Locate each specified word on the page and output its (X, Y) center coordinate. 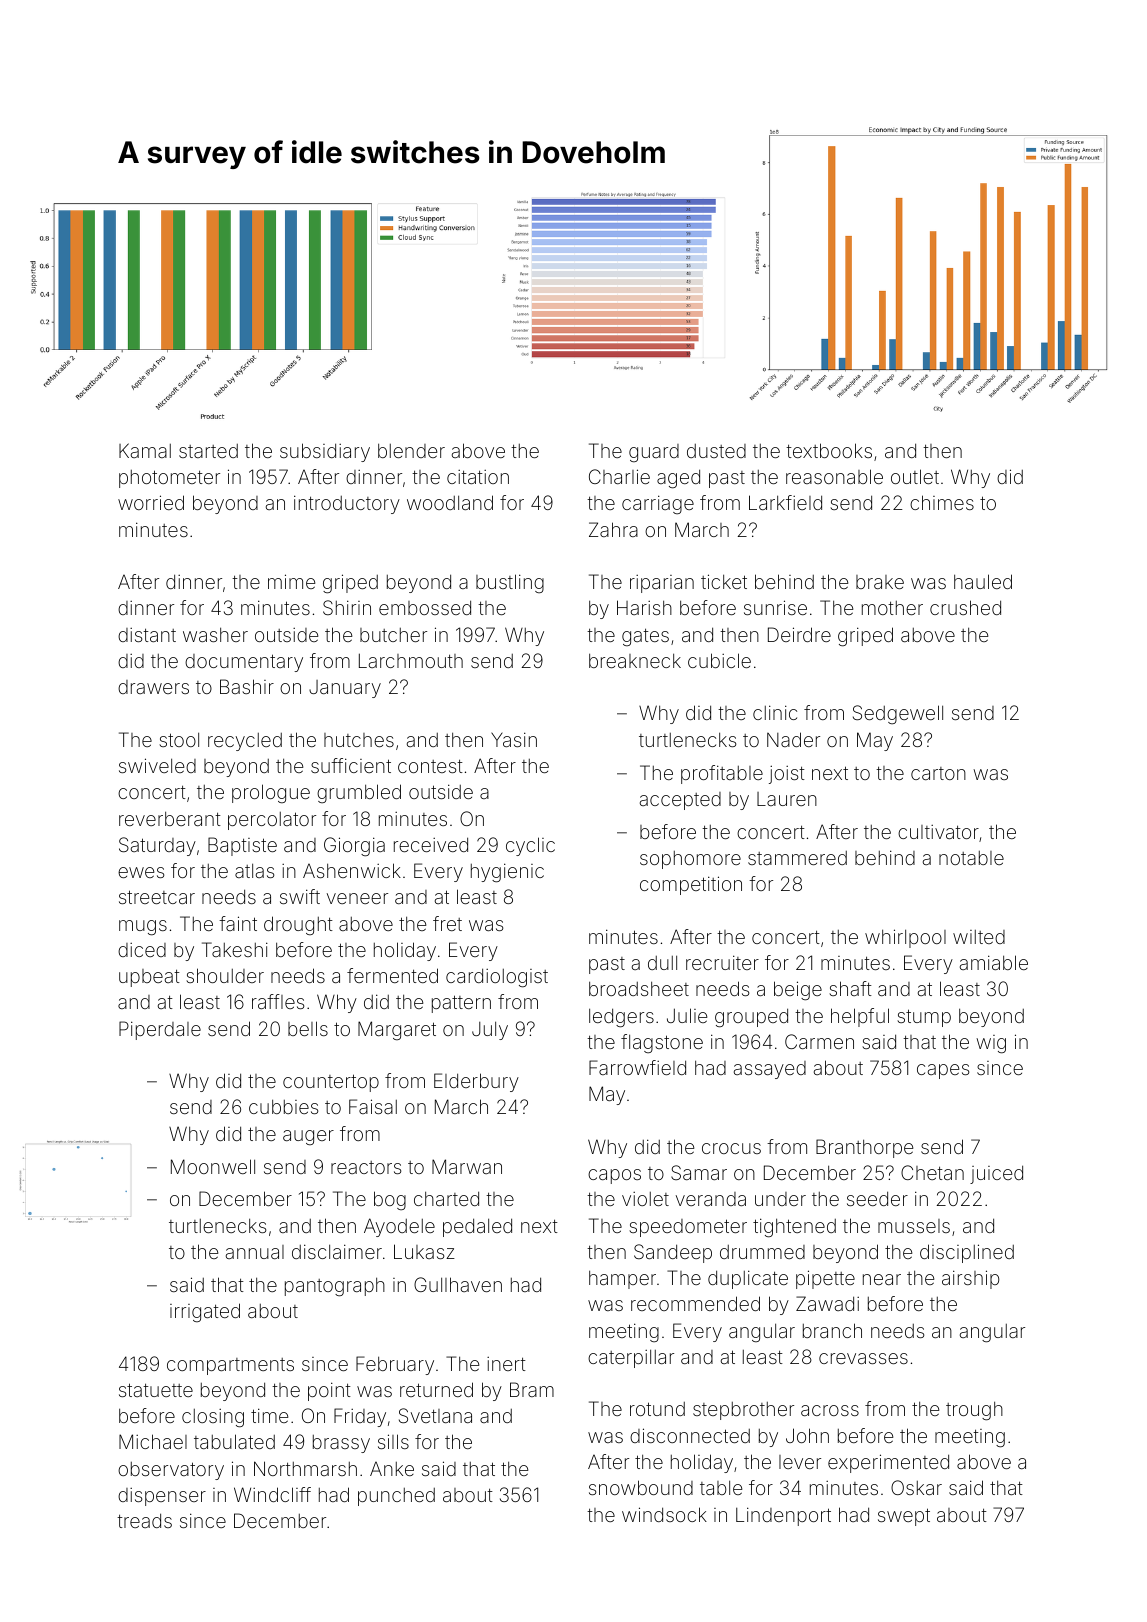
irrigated (205, 1312)
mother (892, 608)
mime (291, 581)
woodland (450, 502)
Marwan (467, 1166)
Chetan (932, 1172)
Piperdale (160, 1030)
